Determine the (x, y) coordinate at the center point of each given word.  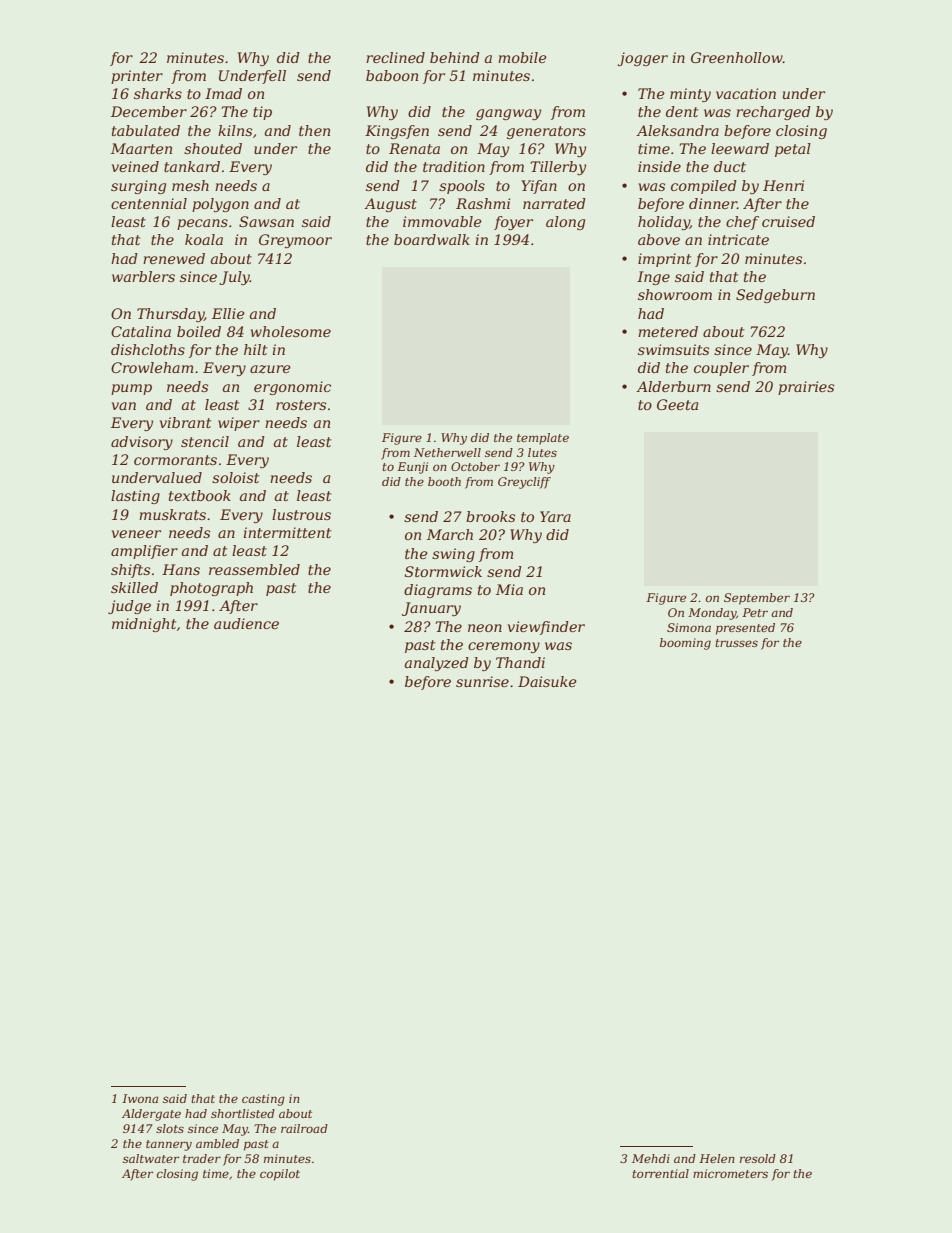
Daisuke (547, 681)
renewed (174, 258)
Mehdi (651, 1158)
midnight (144, 625)
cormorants (175, 460)
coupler (721, 369)
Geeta (677, 404)
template (543, 439)
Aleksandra (677, 130)
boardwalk (432, 239)
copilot (280, 1175)
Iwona (140, 1098)
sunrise (482, 681)
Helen (717, 1158)
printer (137, 77)
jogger (642, 59)
